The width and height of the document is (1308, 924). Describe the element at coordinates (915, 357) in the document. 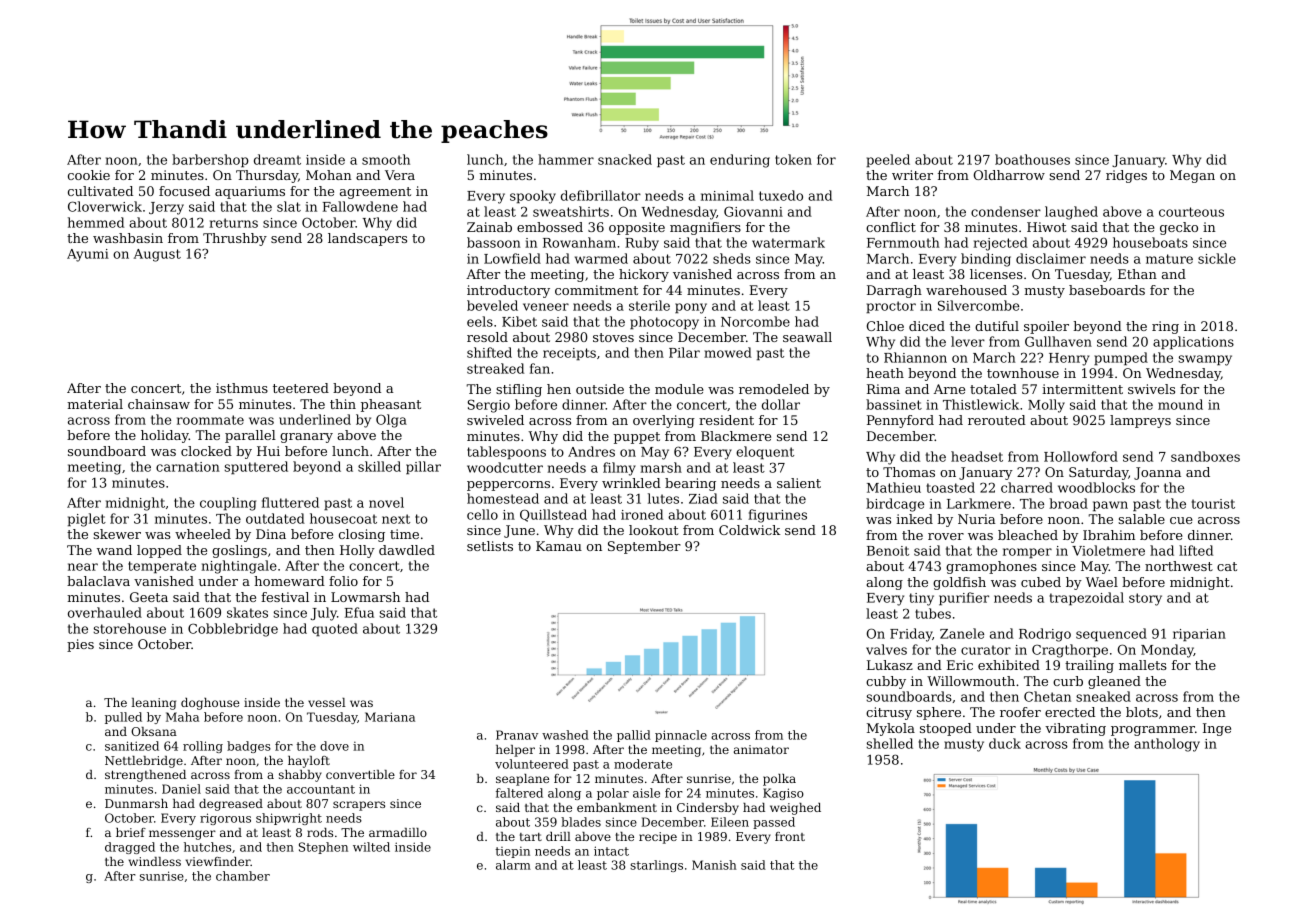

I see `Rhiannon` at that location.
